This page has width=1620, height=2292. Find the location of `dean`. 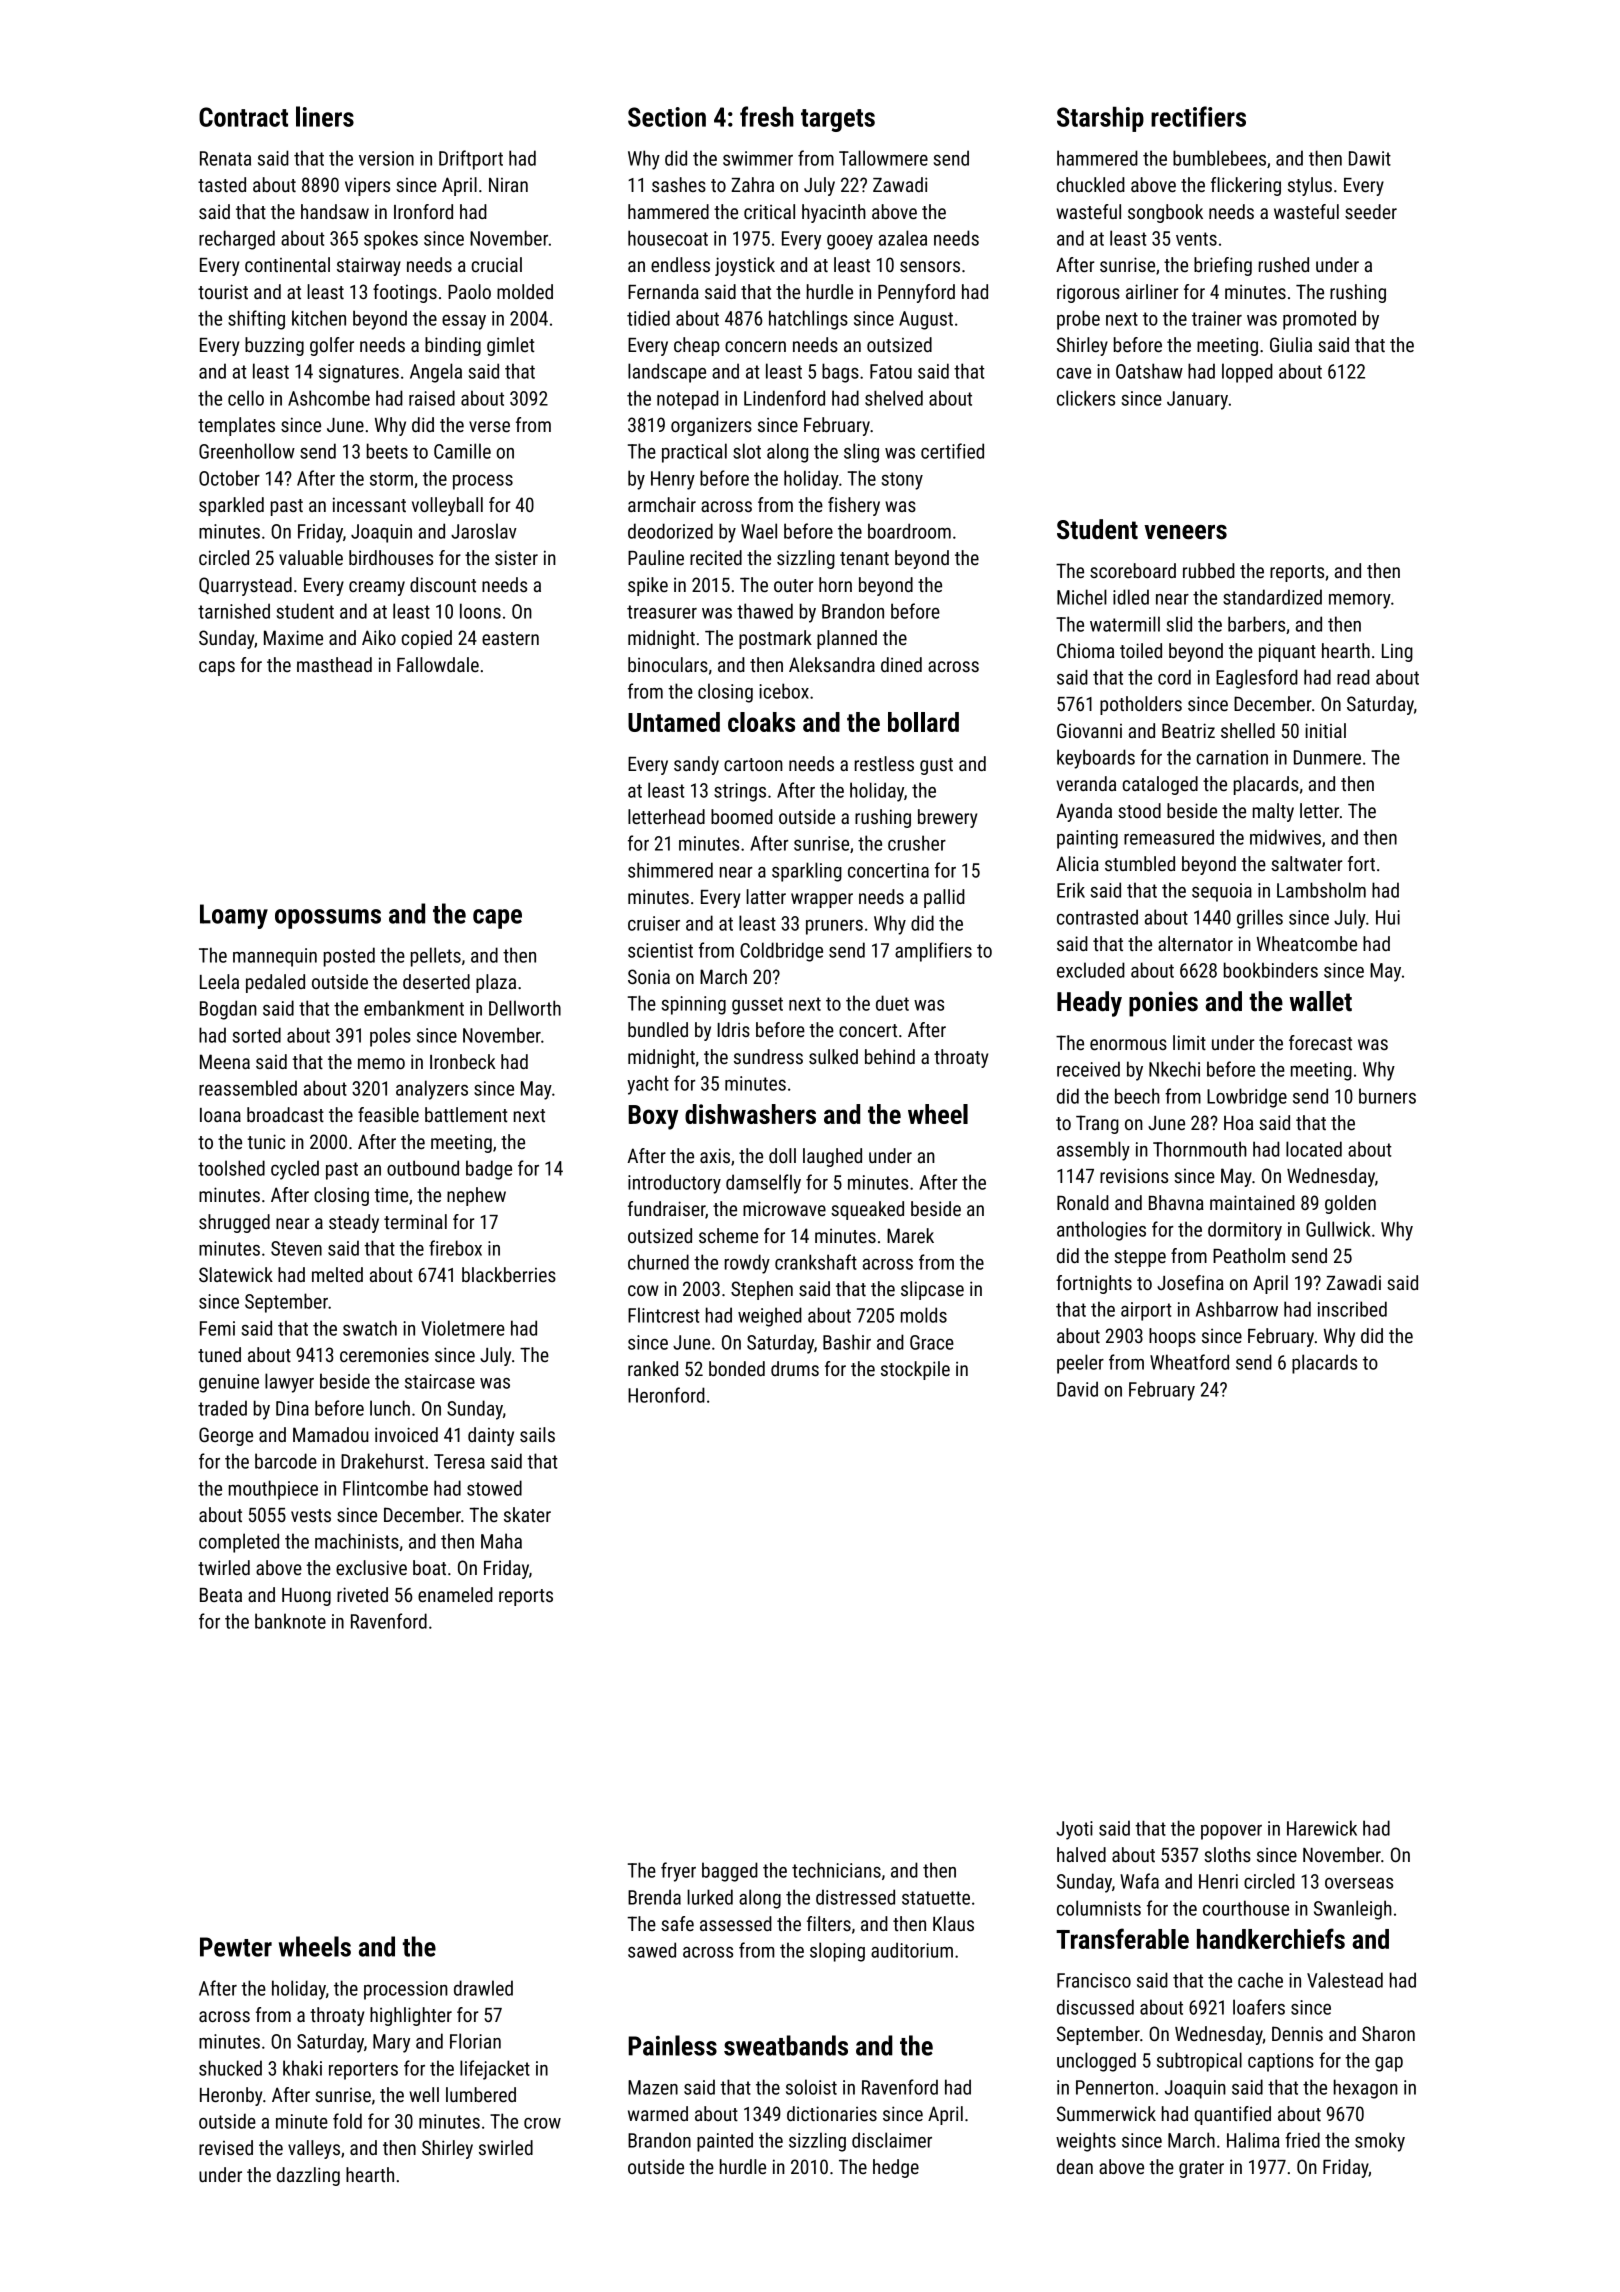

dean is located at coordinates (1075, 2166).
